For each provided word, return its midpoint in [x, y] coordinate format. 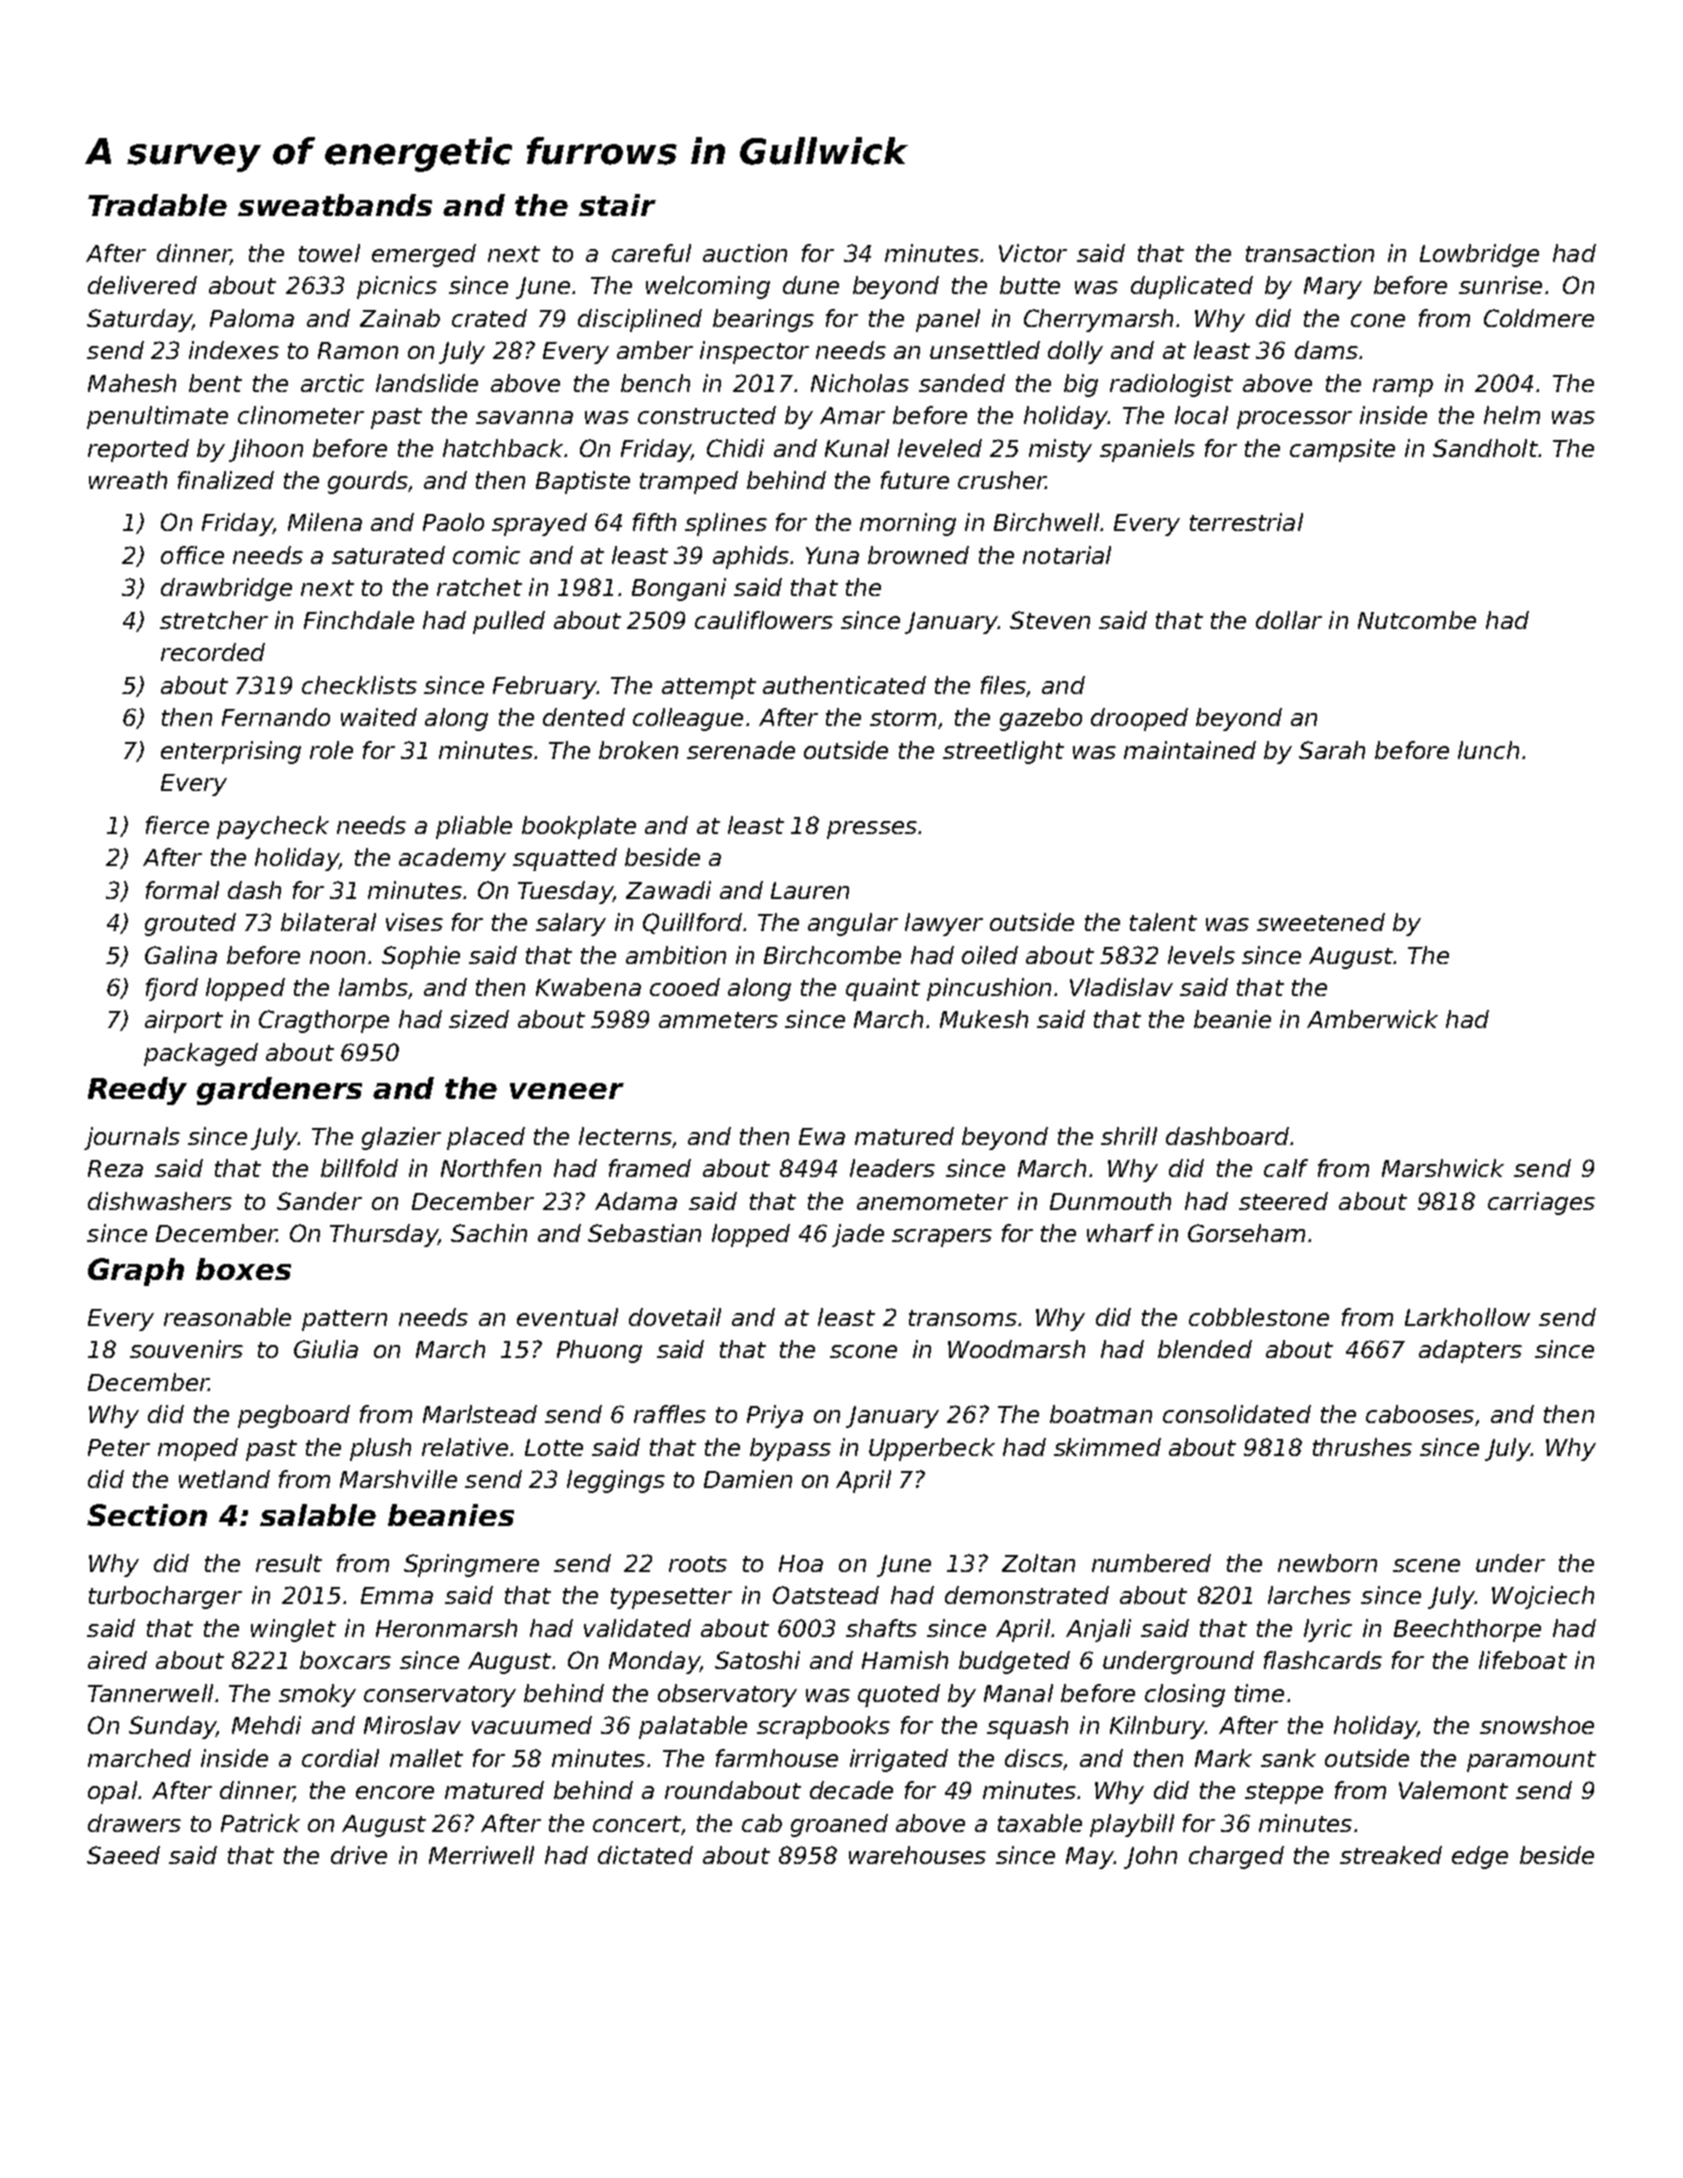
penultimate [157, 417]
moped [198, 1449]
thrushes [1362, 1447]
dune [811, 285]
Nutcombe [1417, 620]
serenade [741, 750]
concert [637, 1824]
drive [359, 1855]
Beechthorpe [1467, 1630]
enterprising [231, 752]
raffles [670, 1414]
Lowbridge [1479, 255]
